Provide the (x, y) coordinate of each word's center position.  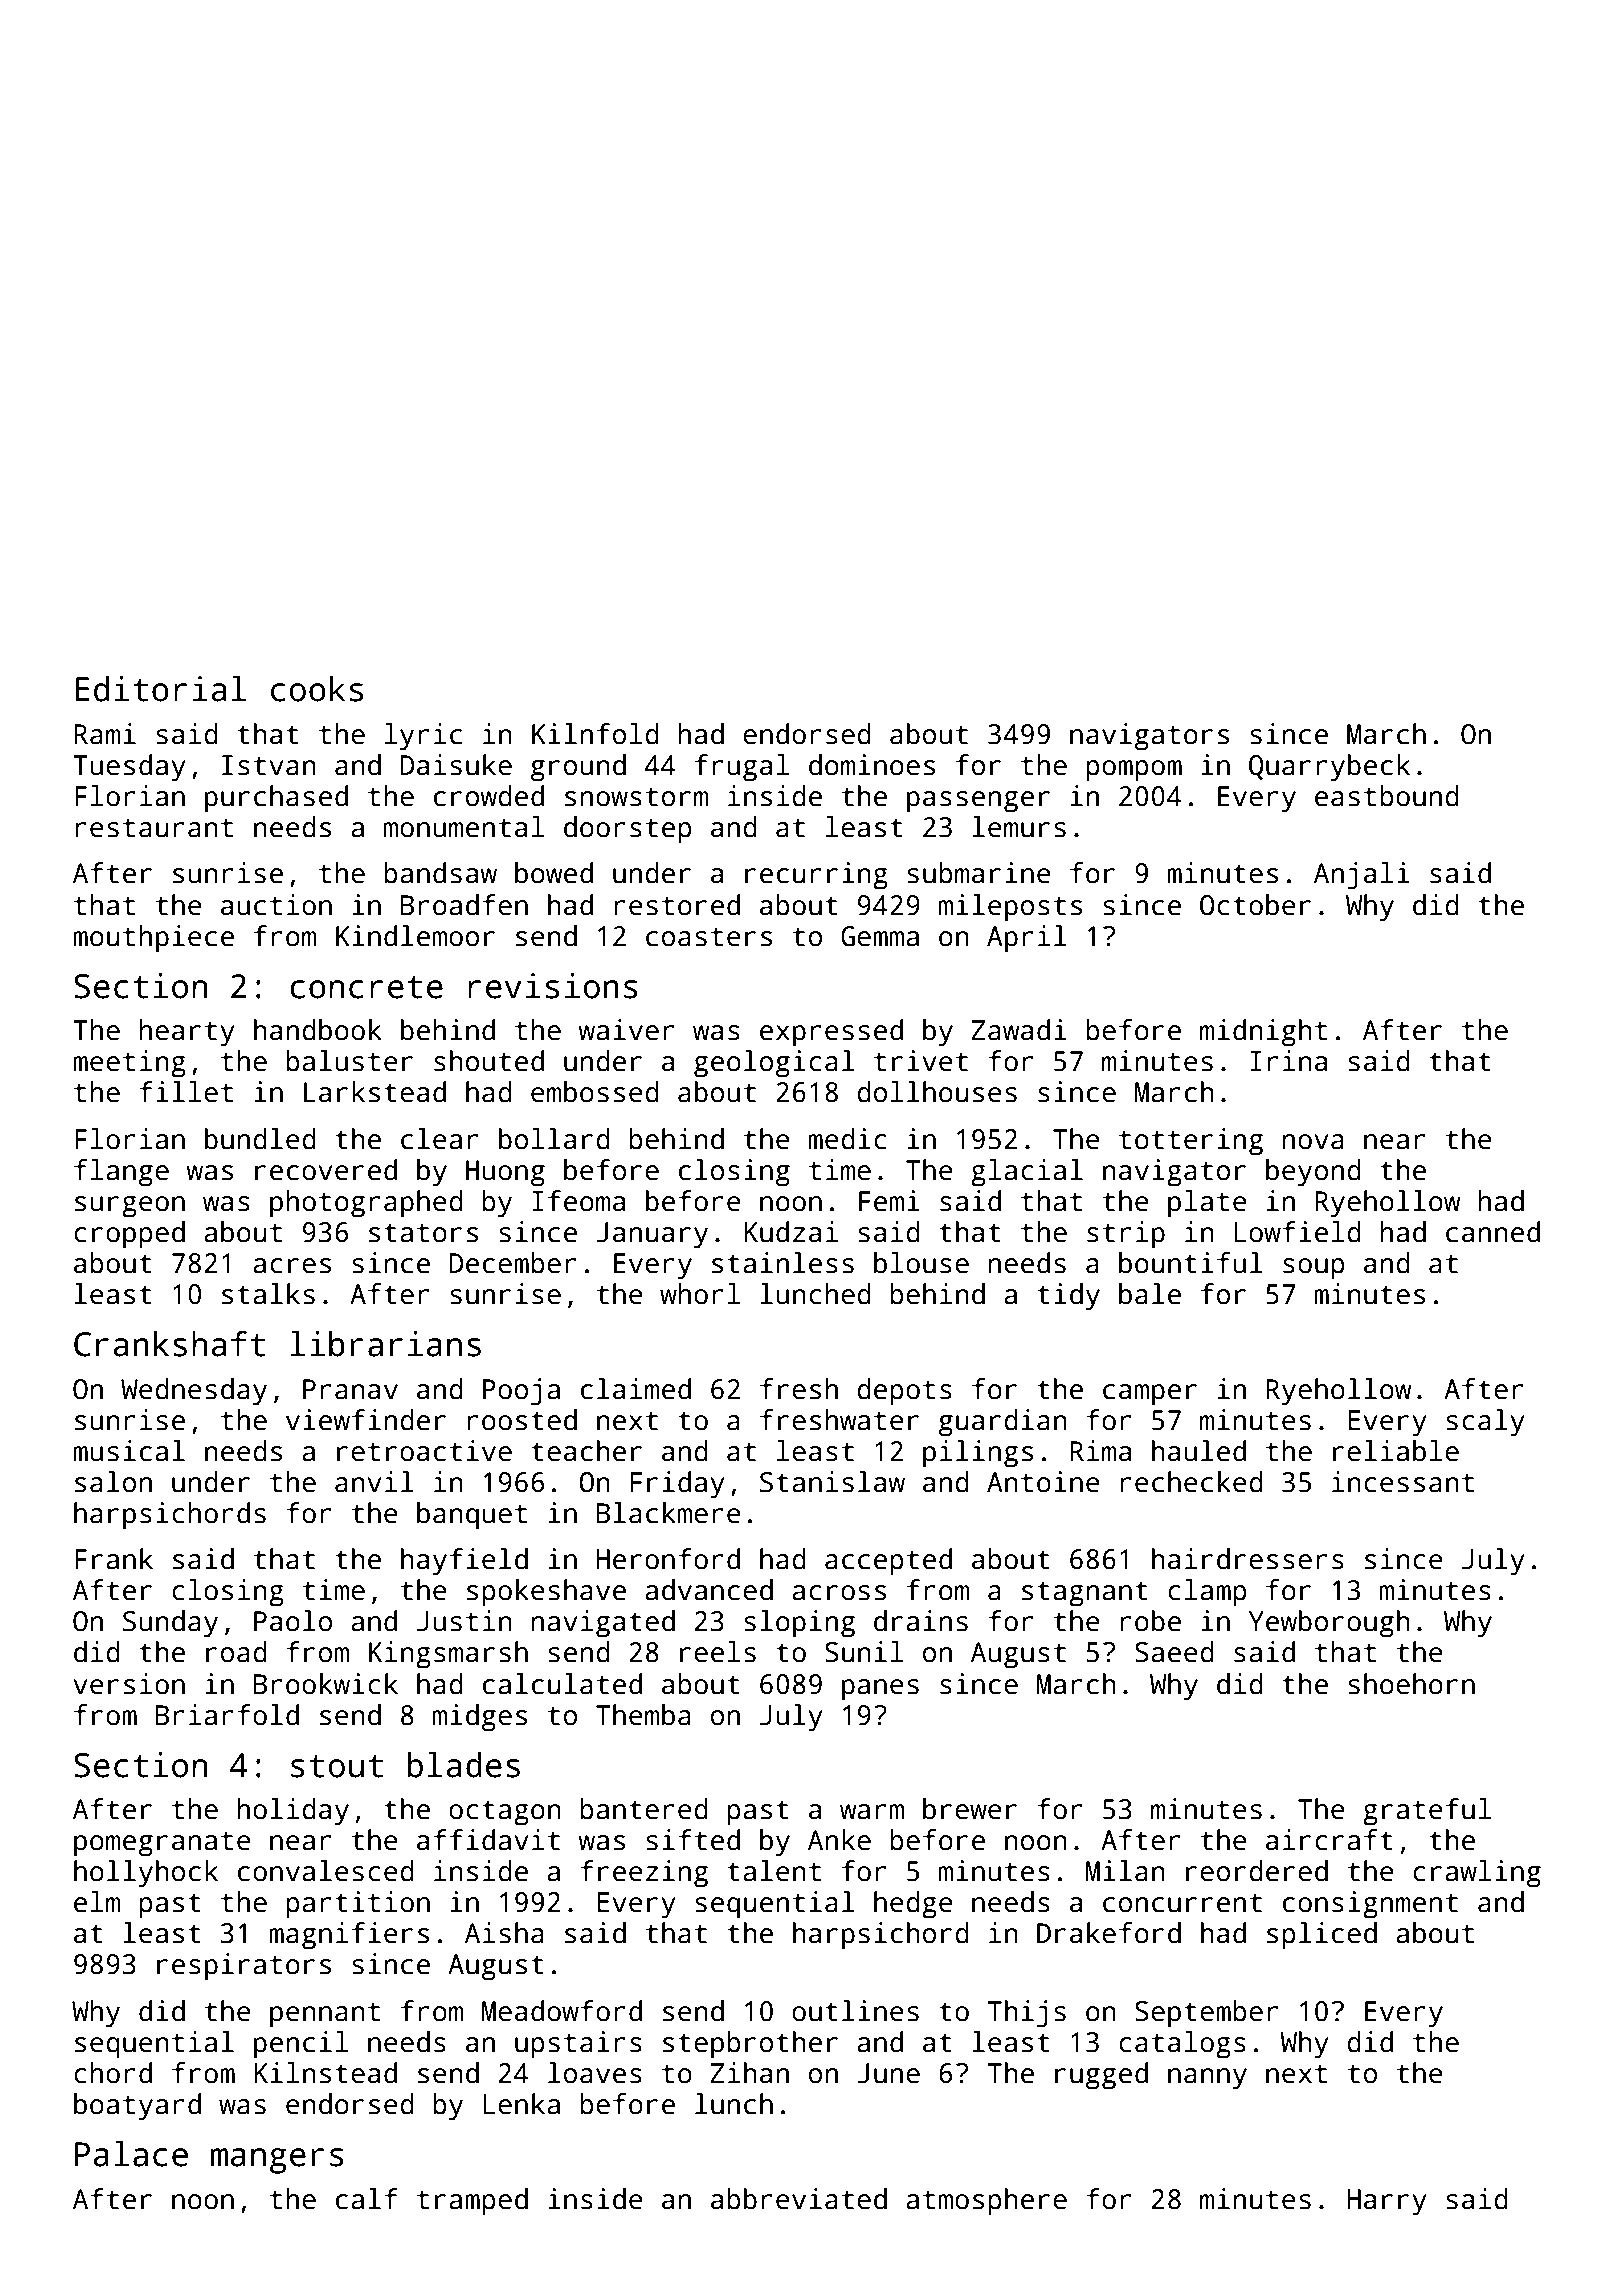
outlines (855, 2011)
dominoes (872, 765)
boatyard (137, 2107)
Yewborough (1329, 1624)
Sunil (864, 1652)
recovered (326, 1170)
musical (129, 1451)
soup (1314, 1269)
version (129, 1684)
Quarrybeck (1329, 768)
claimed (636, 1389)
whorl (700, 1294)
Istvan (269, 765)
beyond (1313, 1173)
